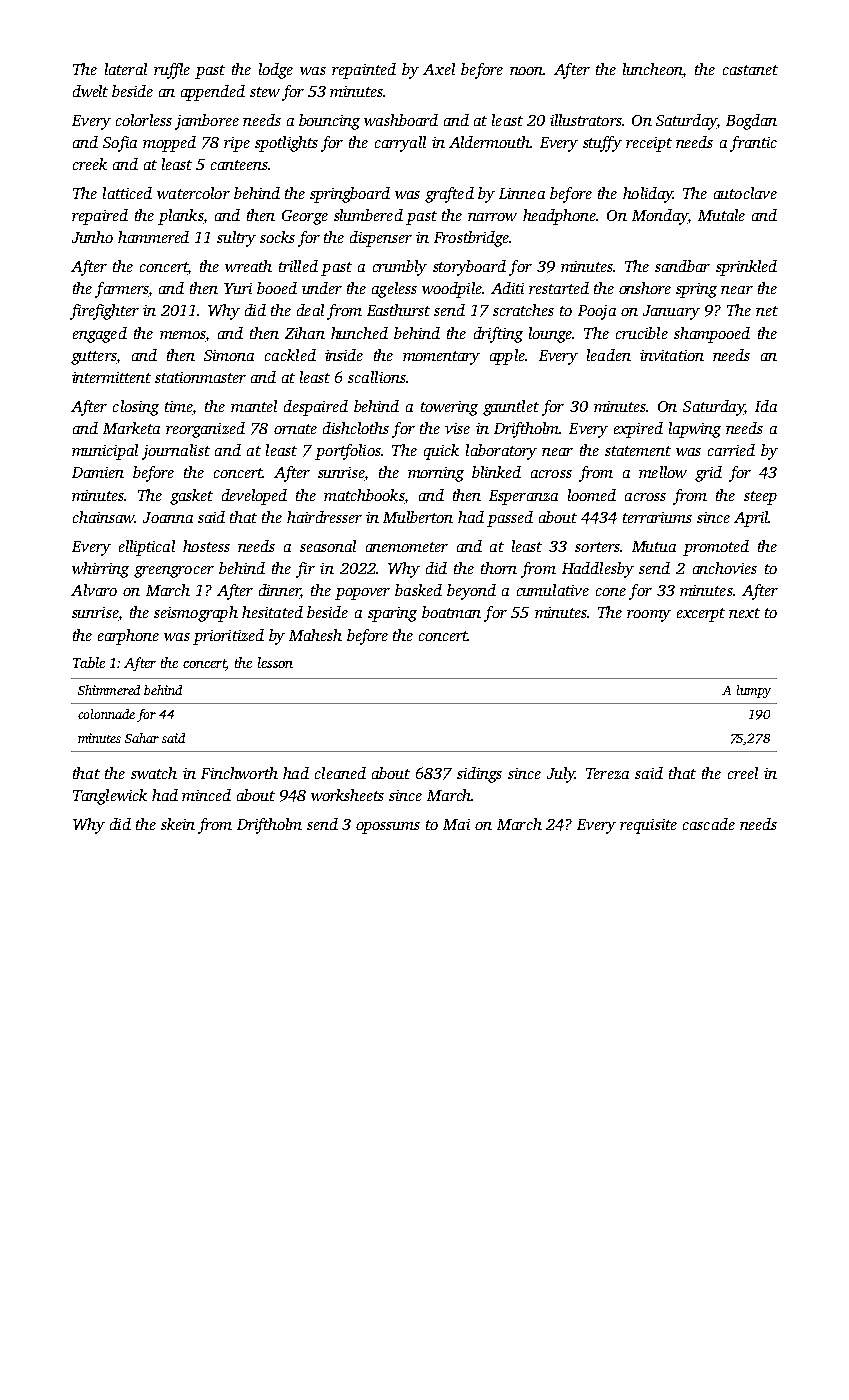 This page has width=849, height=1400. Describe the element at coordinates (754, 691) in the page. I see `lumpy` at that location.
